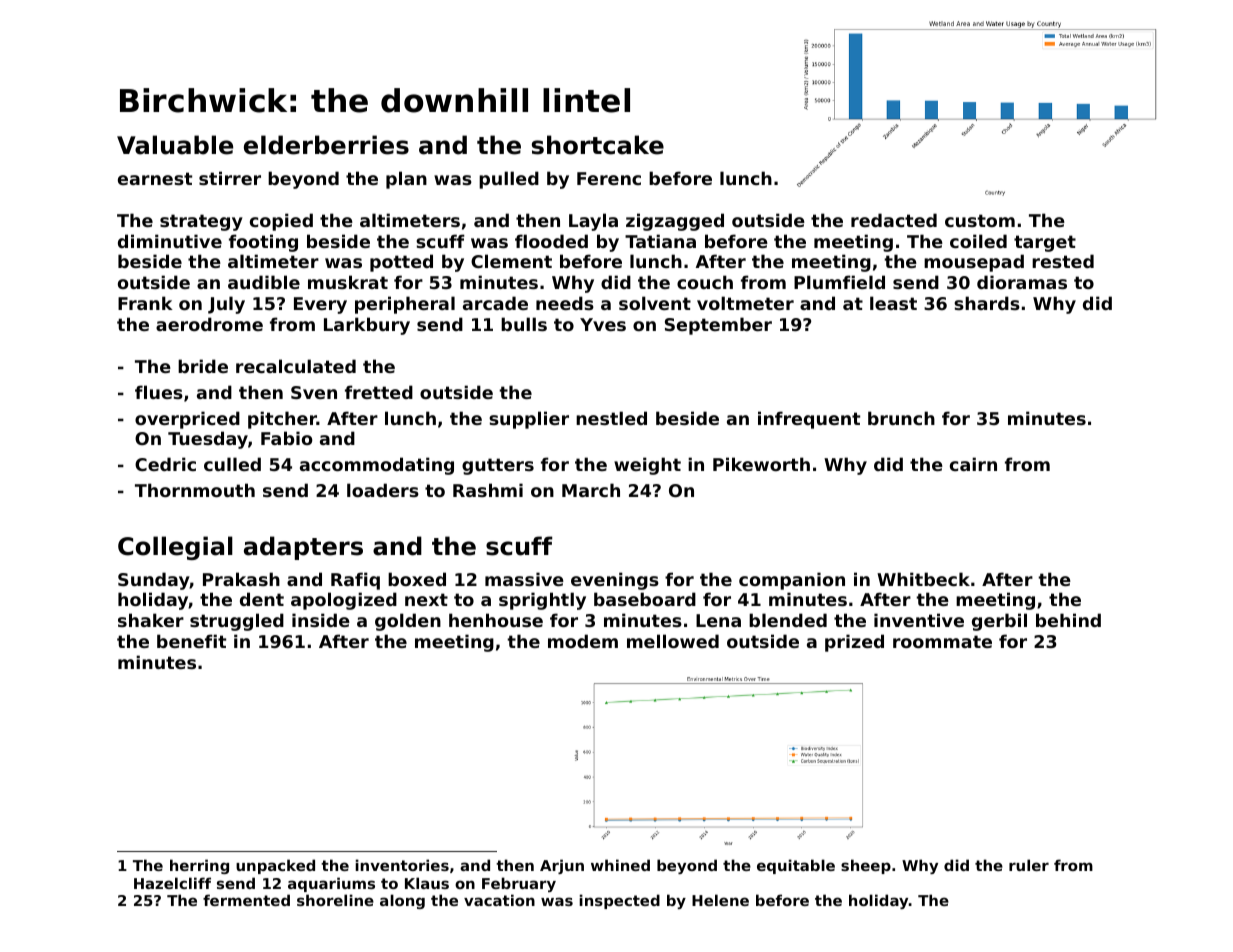 The image size is (1233, 952). I want to click on custom, so click(980, 220).
